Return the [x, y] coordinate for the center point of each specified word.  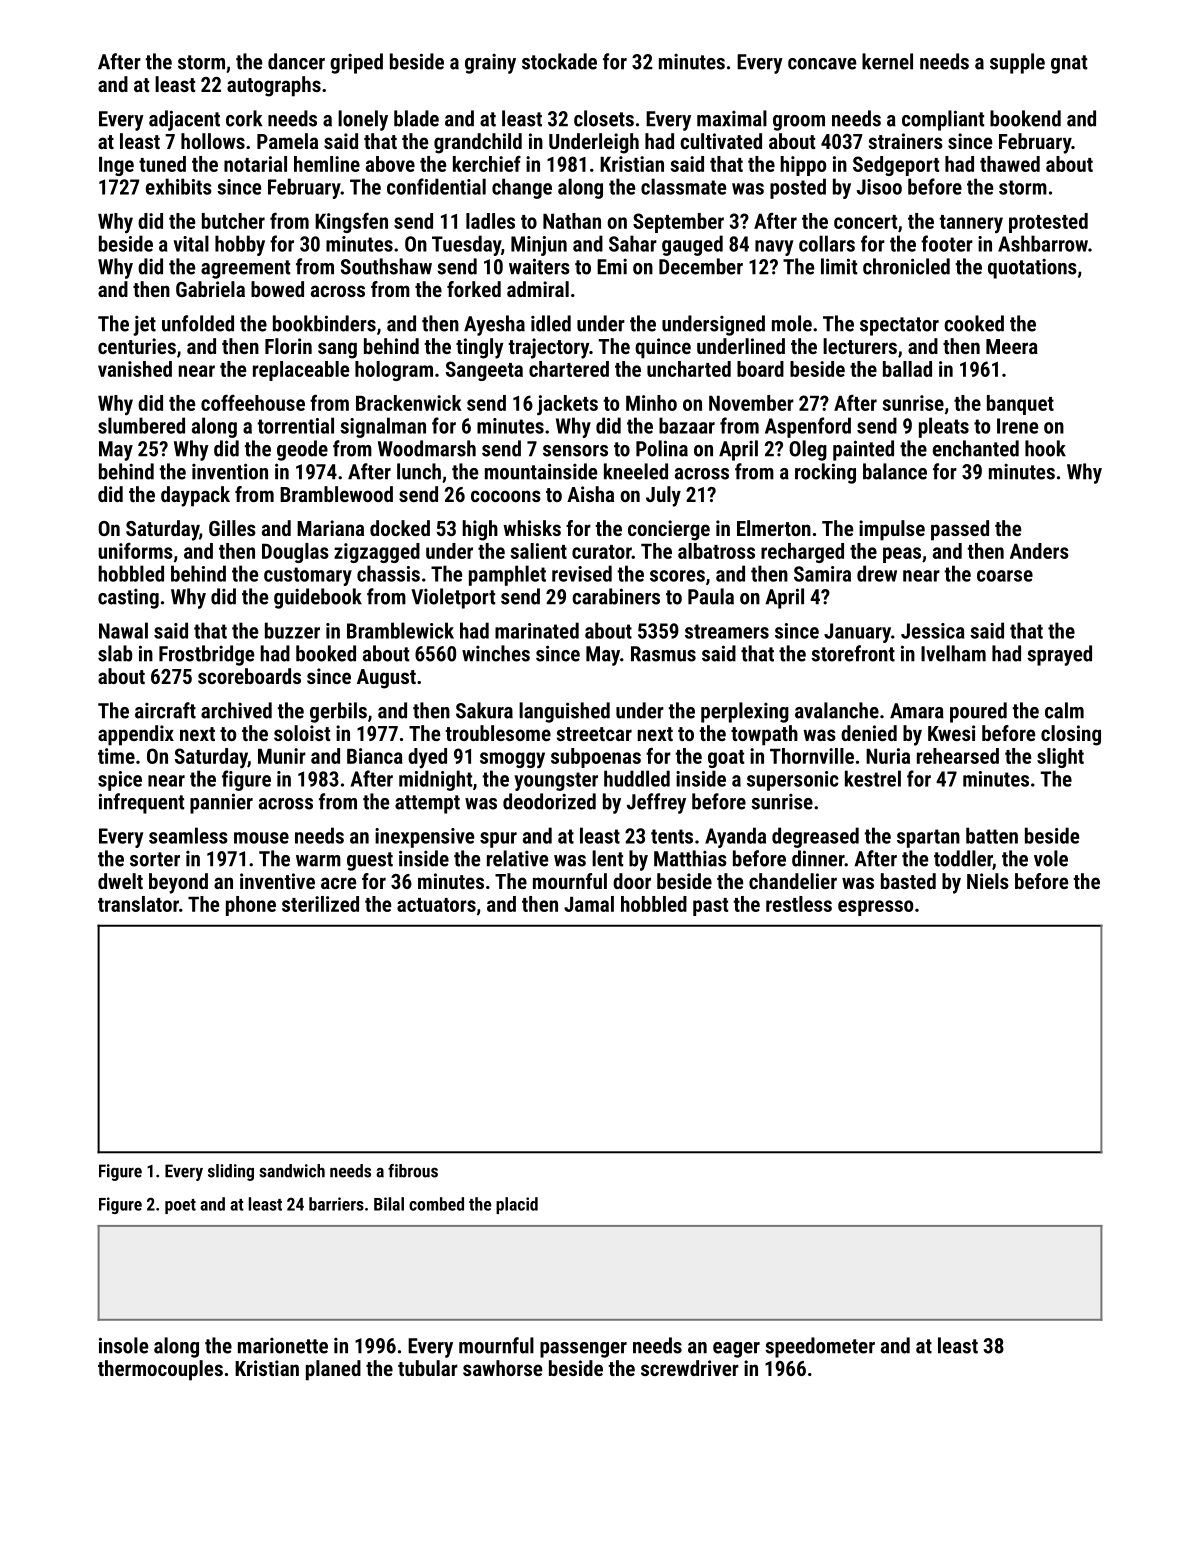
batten [992, 835]
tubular [428, 1368]
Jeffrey [656, 803]
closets [604, 118]
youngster [556, 781]
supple [1017, 63]
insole [123, 1345]
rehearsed [958, 756]
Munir [282, 756]
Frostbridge [206, 655]
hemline [327, 164]
